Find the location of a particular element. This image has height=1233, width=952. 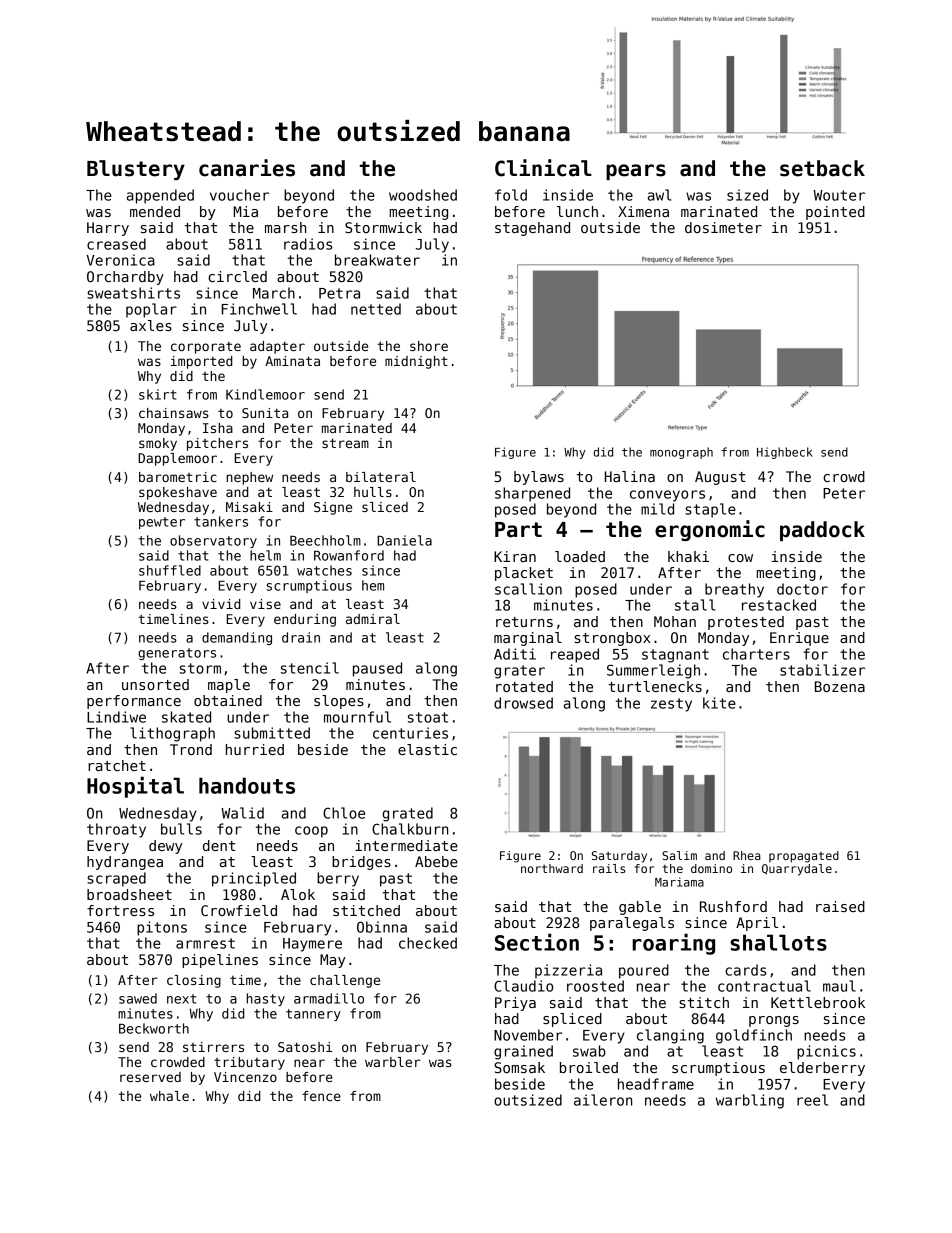

reel is located at coordinates (812, 1100).
